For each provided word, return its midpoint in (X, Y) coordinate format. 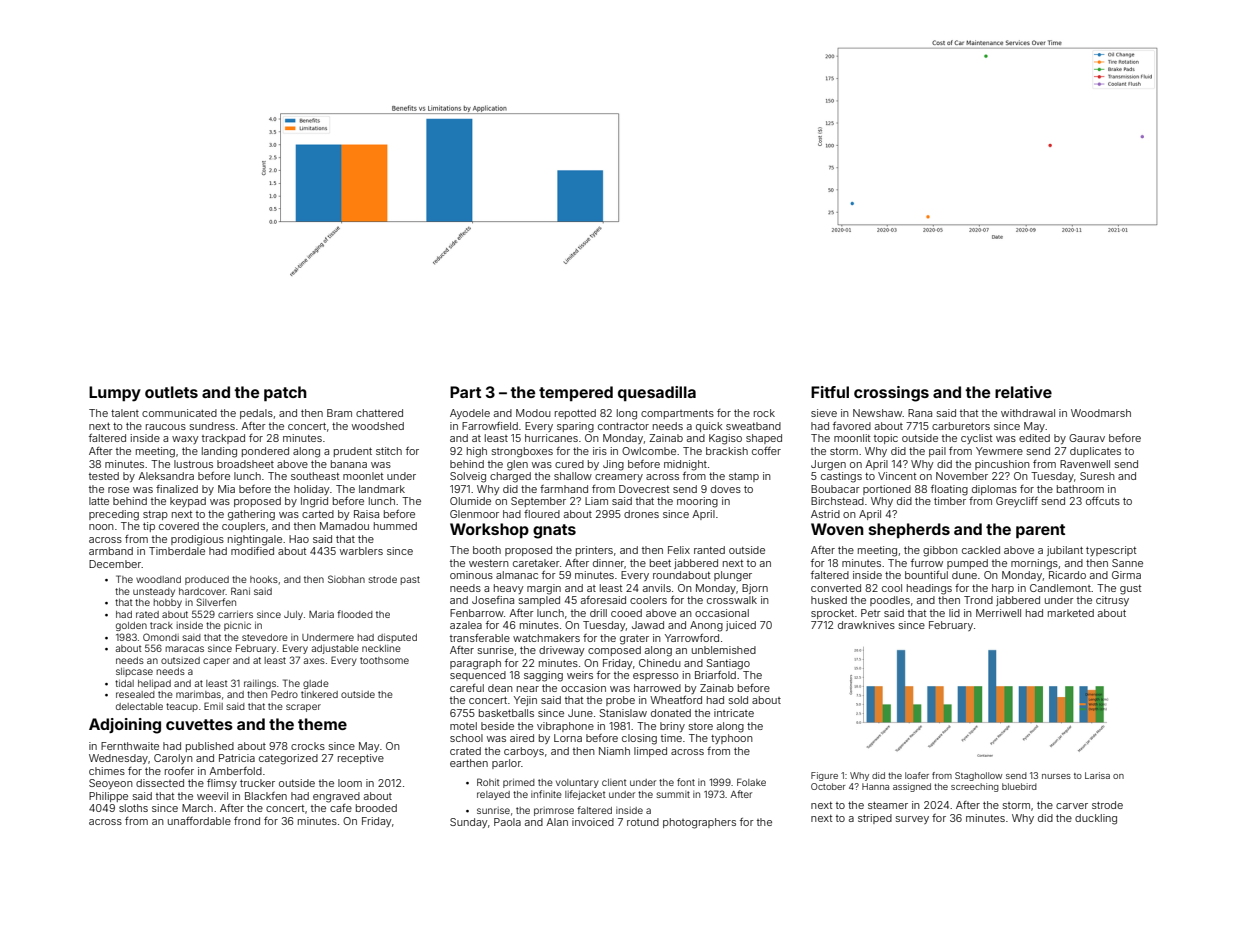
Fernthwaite (130, 746)
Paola (507, 822)
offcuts (1103, 501)
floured (542, 514)
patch (285, 393)
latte (99, 501)
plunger (733, 576)
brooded (376, 808)
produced (207, 580)
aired (522, 738)
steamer (888, 805)
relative (1023, 392)
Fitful (830, 392)
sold (738, 700)
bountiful (926, 575)
